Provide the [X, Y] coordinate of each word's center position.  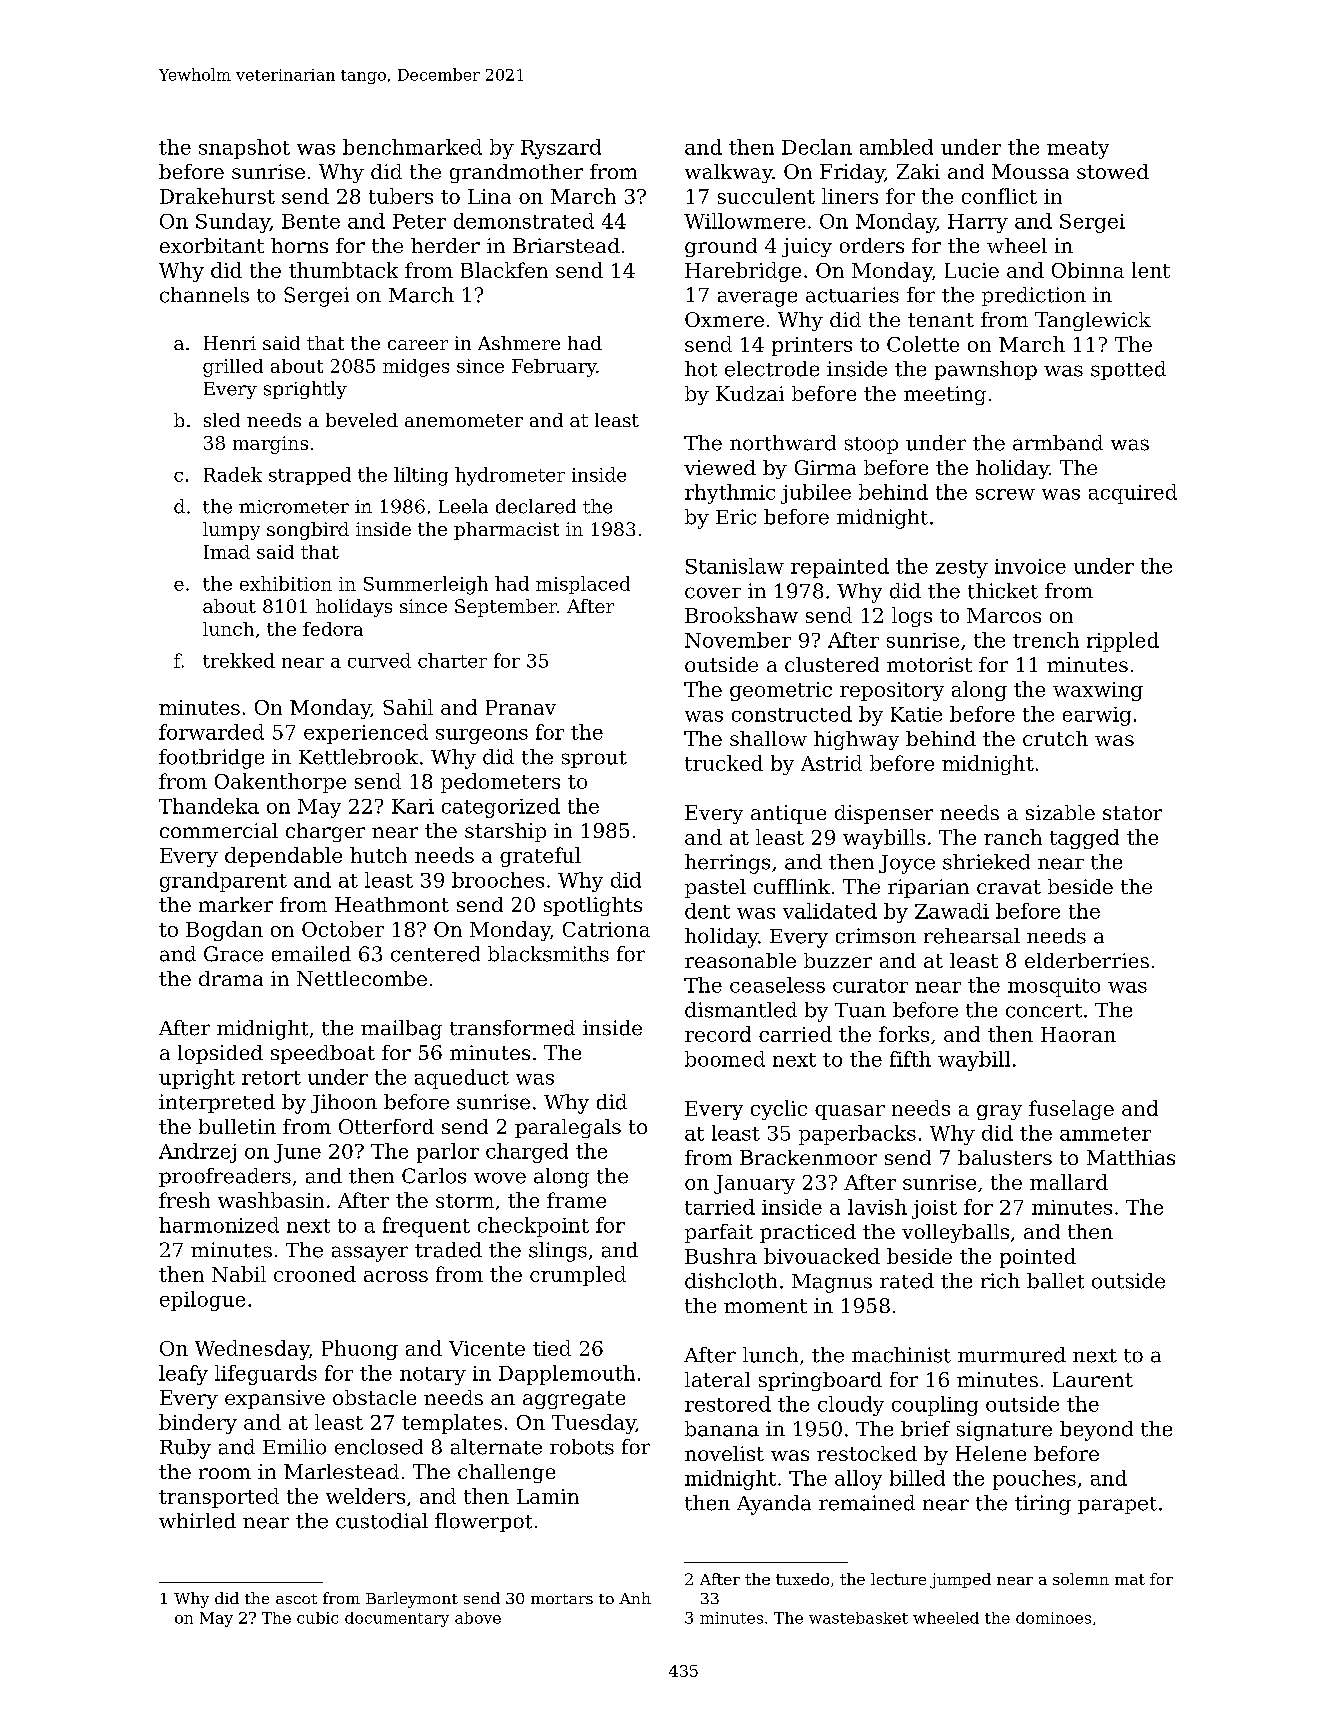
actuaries [852, 295]
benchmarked [412, 147]
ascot [296, 1599]
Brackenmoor [808, 1157]
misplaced [583, 585]
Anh [635, 1598]
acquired [1133, 494]
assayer [370, 1254]
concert [1044, 1011]
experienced [366, 734]
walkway [729, 173]
